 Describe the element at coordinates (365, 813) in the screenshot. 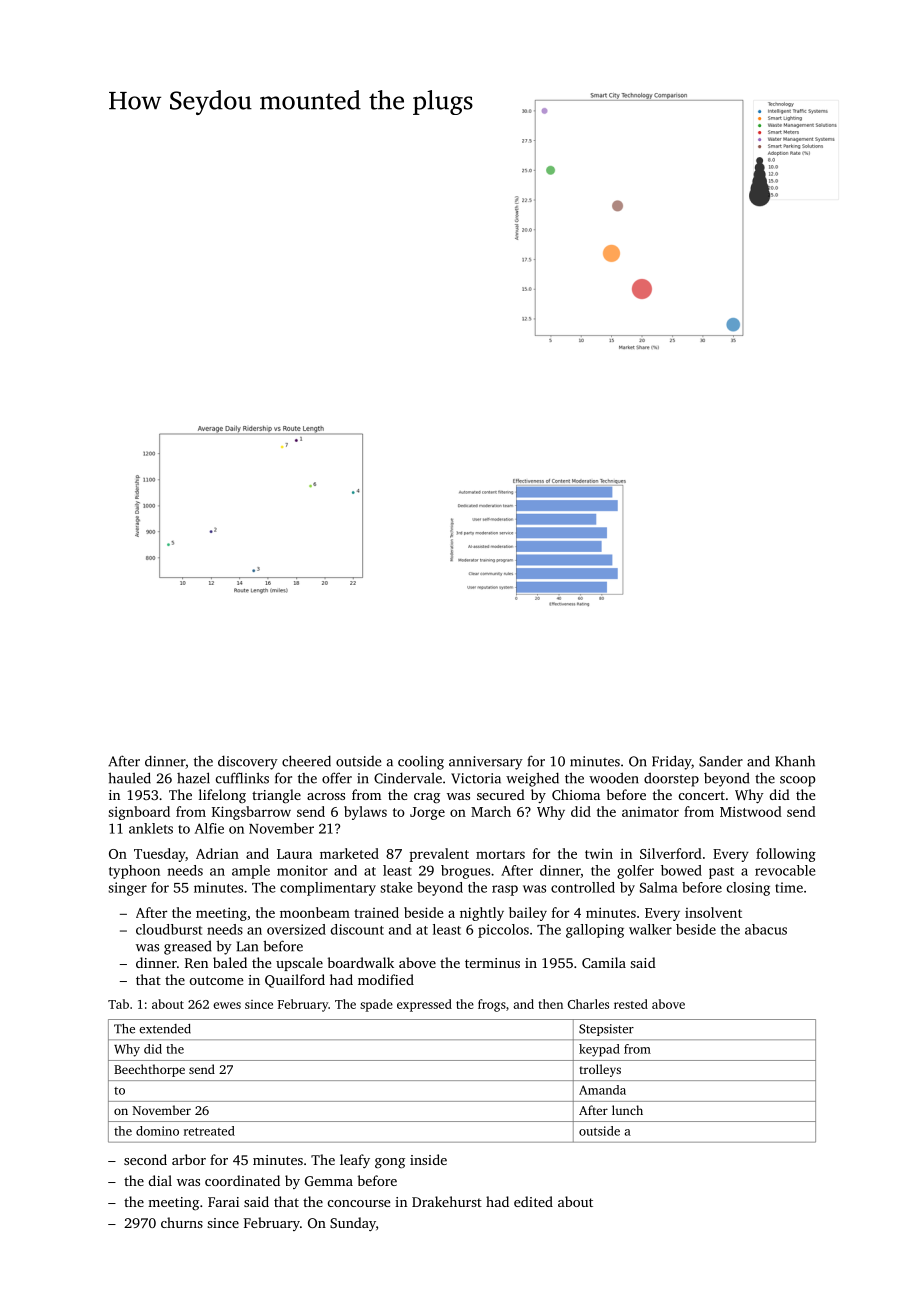

I see `bylaws` at that location.
